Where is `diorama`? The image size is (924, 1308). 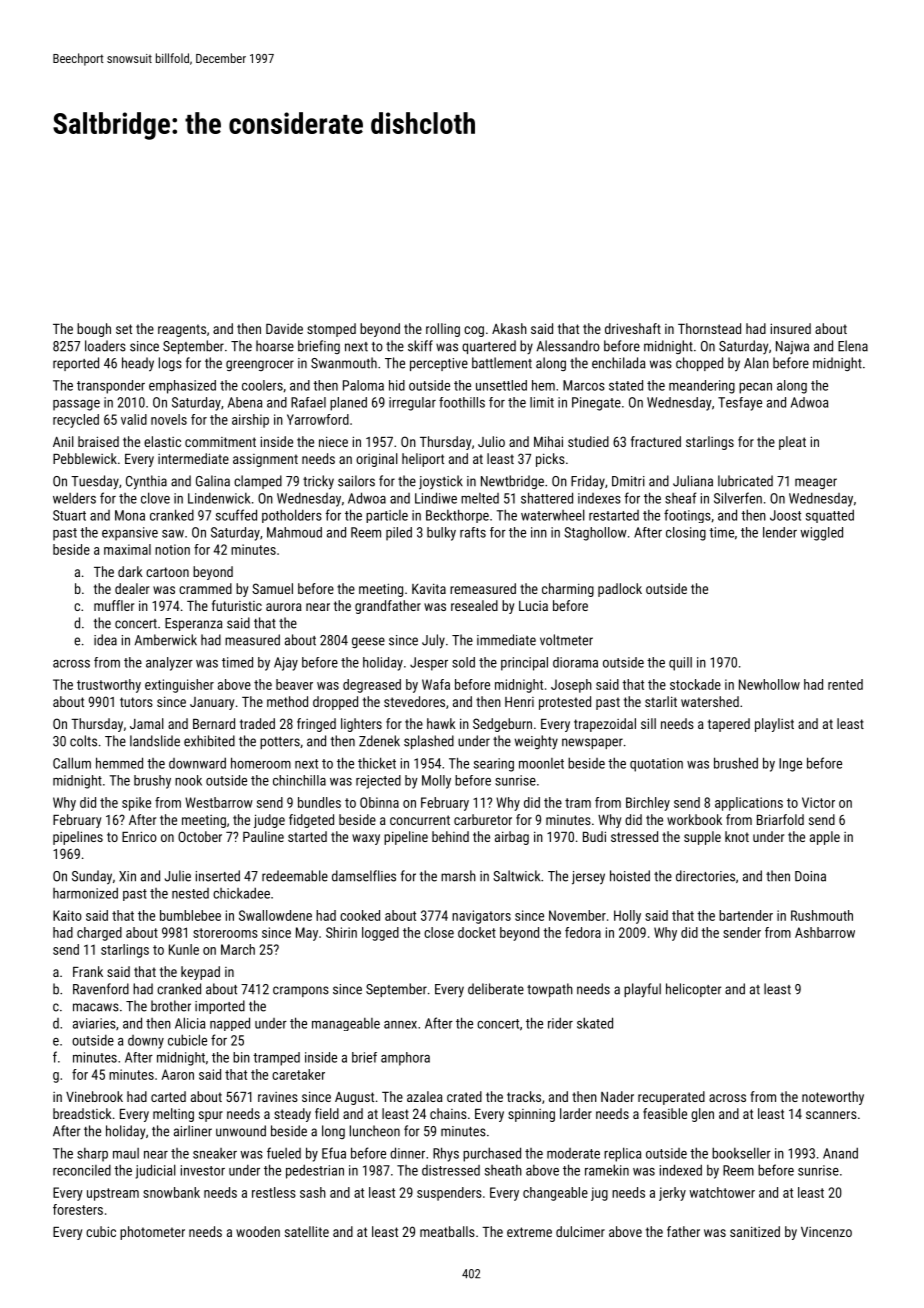
diorama is located at coordinates (575, 662).
